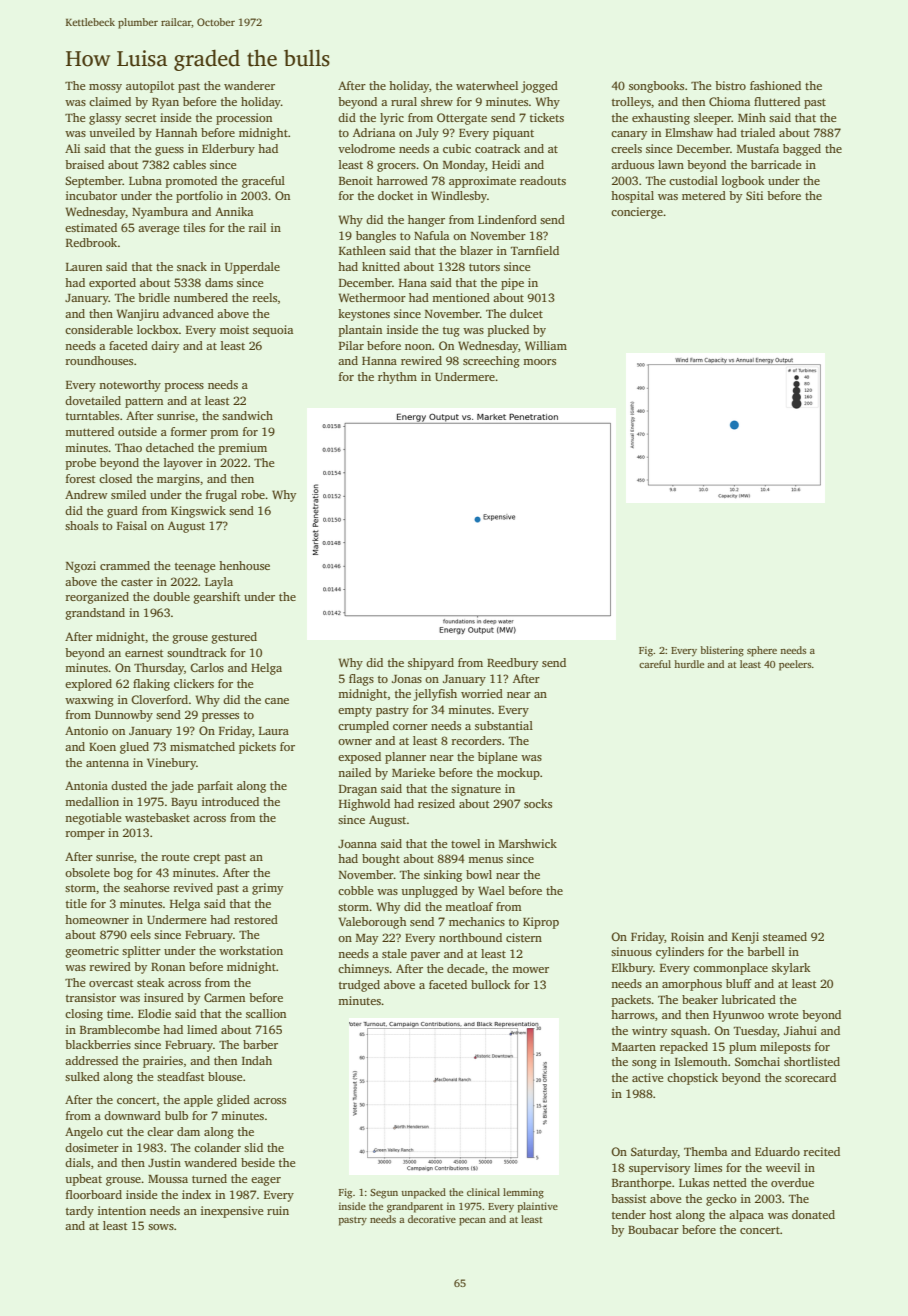 The image size is (908, 1316). I want to click on signature, so click(476, 790).
